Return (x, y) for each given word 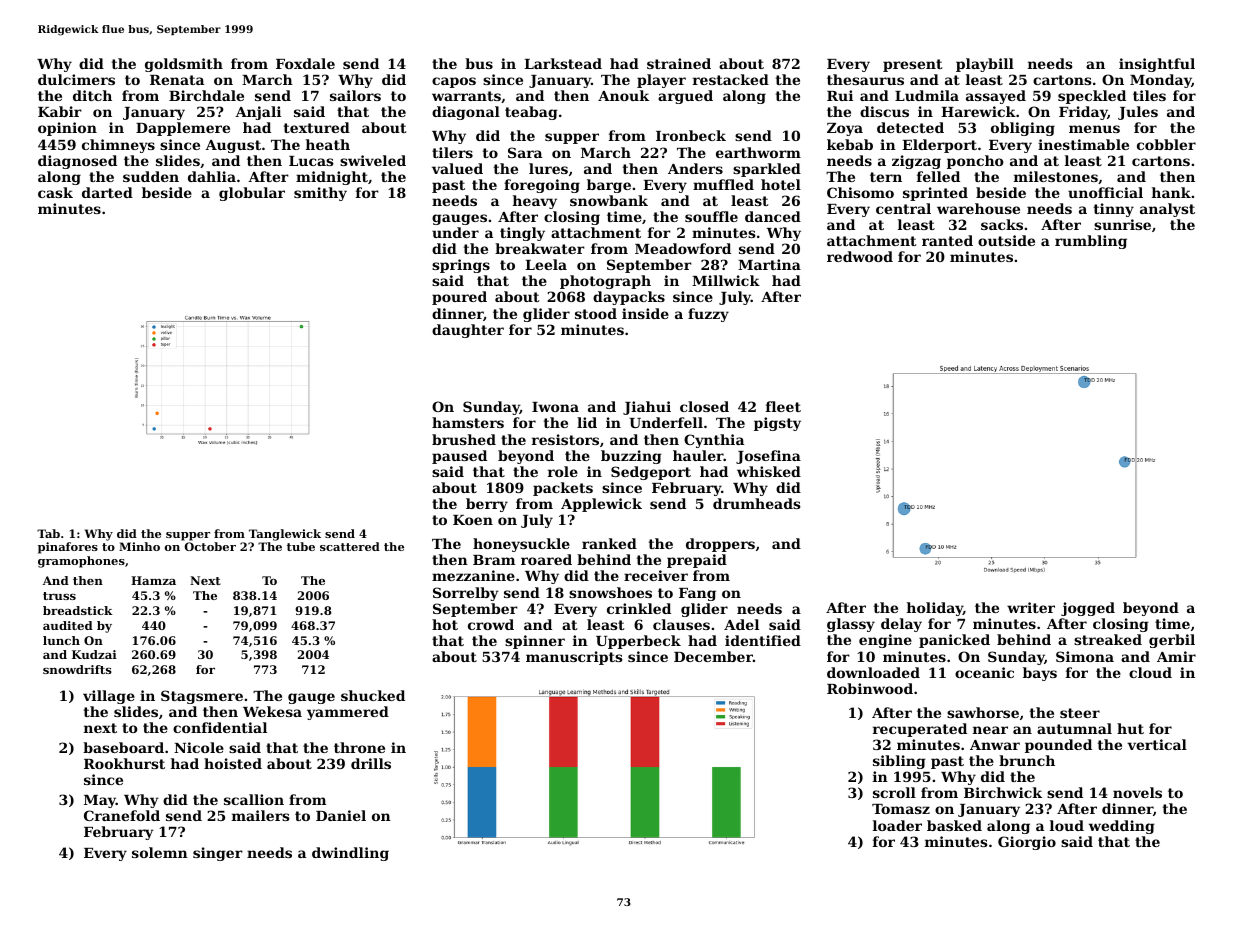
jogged (1088, 609)
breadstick (77, 610)
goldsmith (184, 65)
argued (685, 97)
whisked (769, 471)
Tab (48, 533)
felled (938, 176)
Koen (473, 520)
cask (55, 192)
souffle (711, 216)
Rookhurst (124, 763)
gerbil (1172, 641)
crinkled (639, 608)
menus (1094, 129)
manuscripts (574, 658)
